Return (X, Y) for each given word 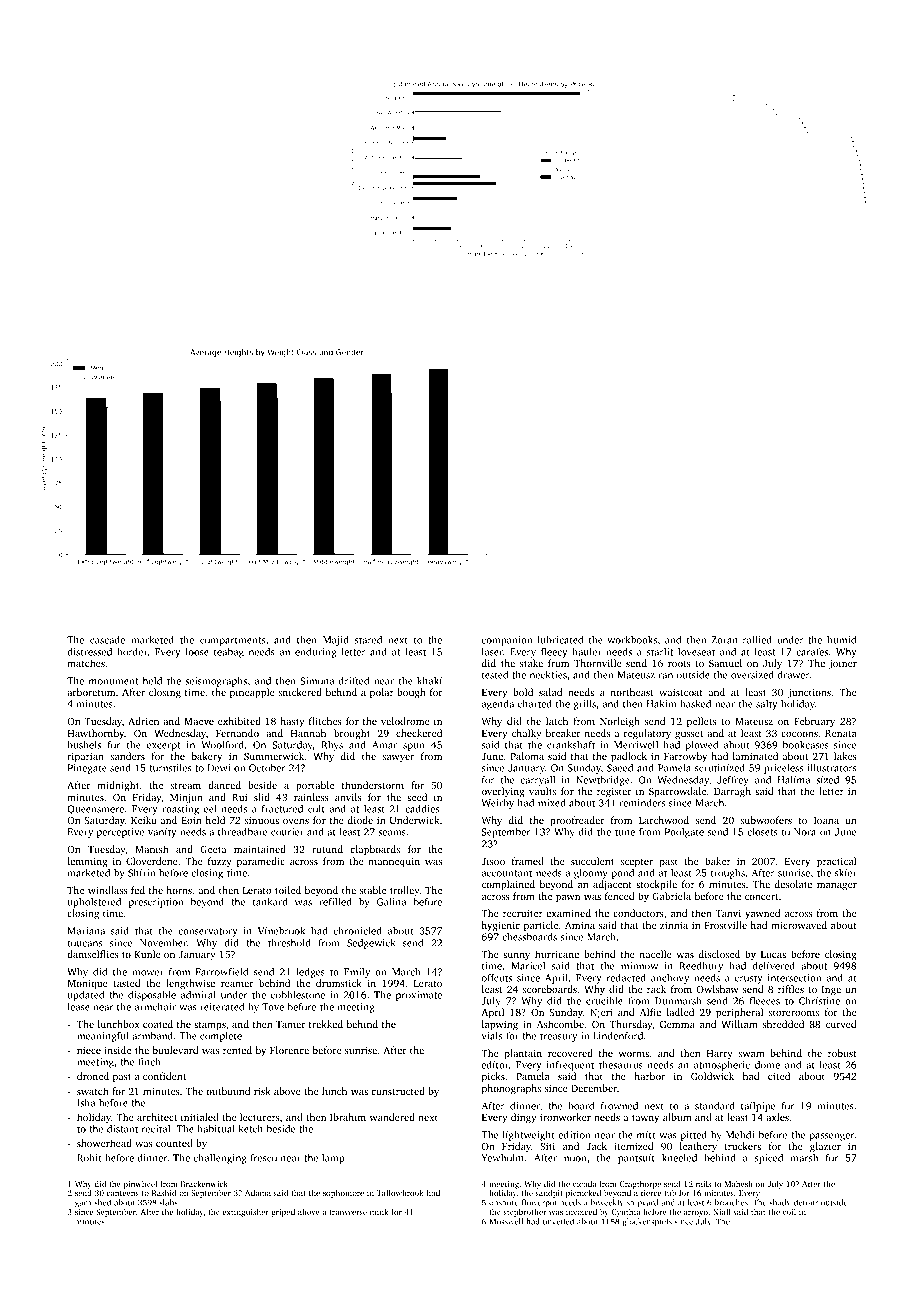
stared (368, 640)
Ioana (826, 820)
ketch (251, 1129)
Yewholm (502, 1158)
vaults (542, 791)
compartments (232, 641)
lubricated (560, 640)
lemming (87, 862)
